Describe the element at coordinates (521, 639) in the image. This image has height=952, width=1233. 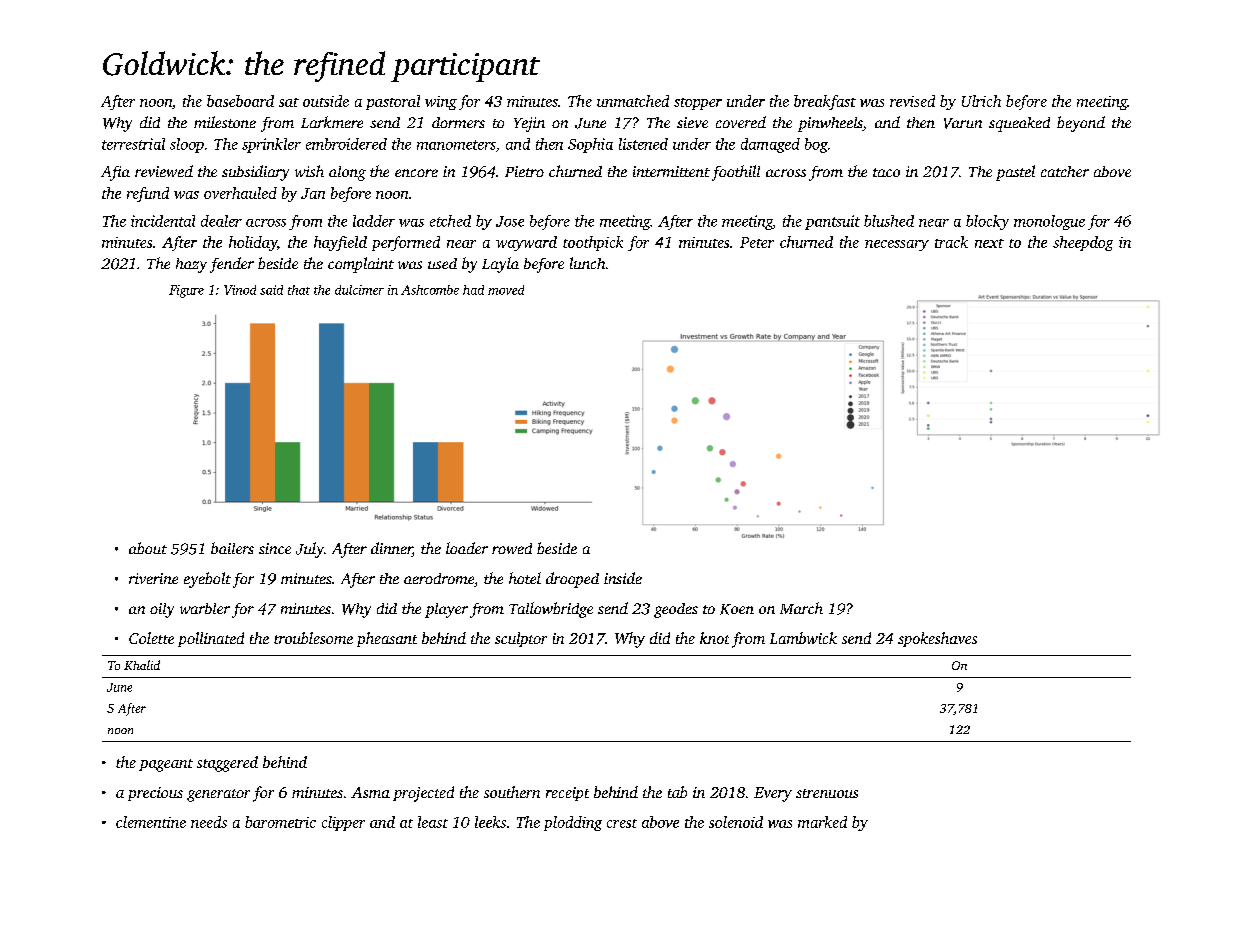
I see `sculptor` at that location.
